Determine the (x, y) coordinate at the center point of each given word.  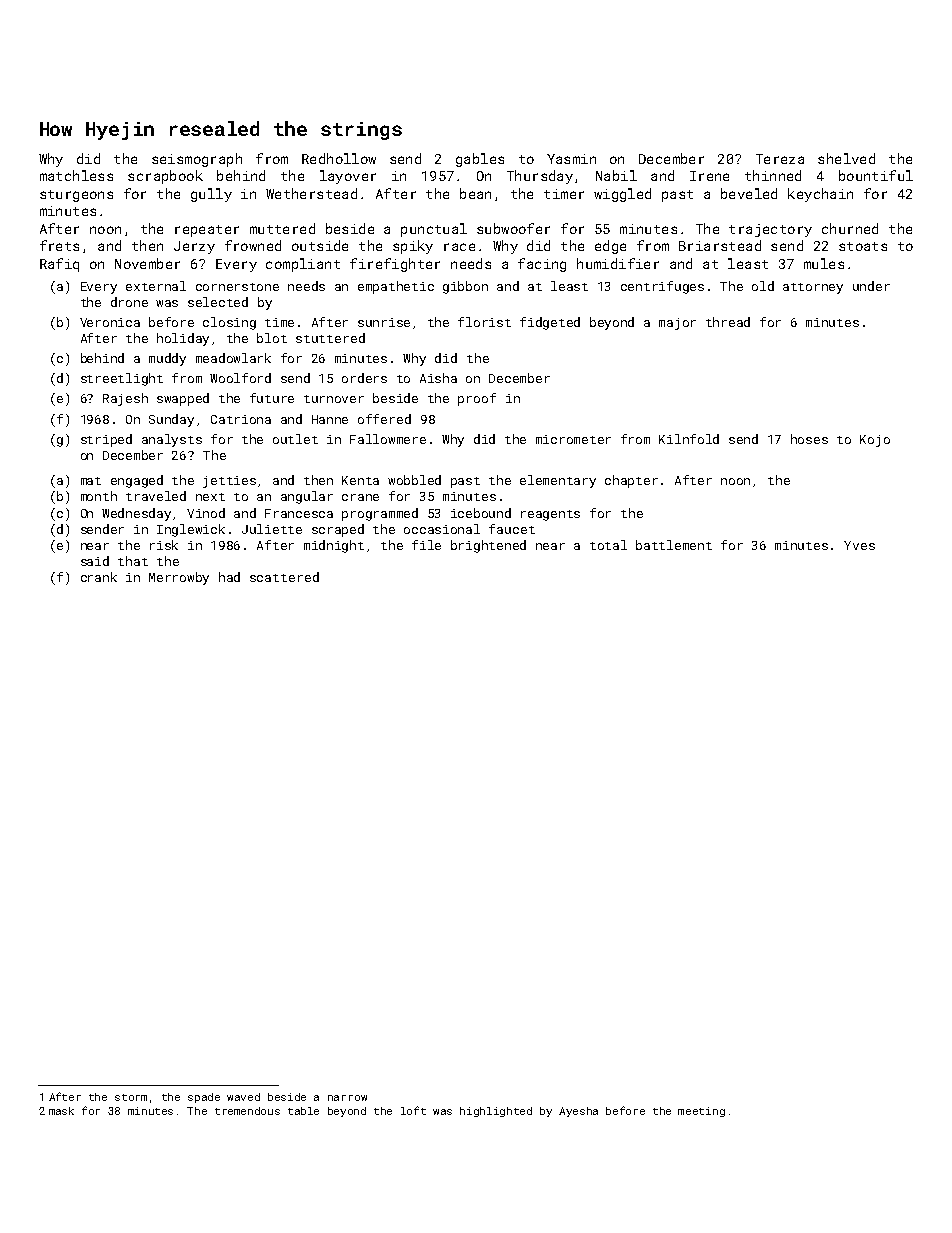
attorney (813, 288)
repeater (207, 231)
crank (99, 577)
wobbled (414, 480)
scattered (284, 577)
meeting (701, 1112)
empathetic (396, 287)
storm (131, 1097)
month (99, 496)
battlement (674, 545)
